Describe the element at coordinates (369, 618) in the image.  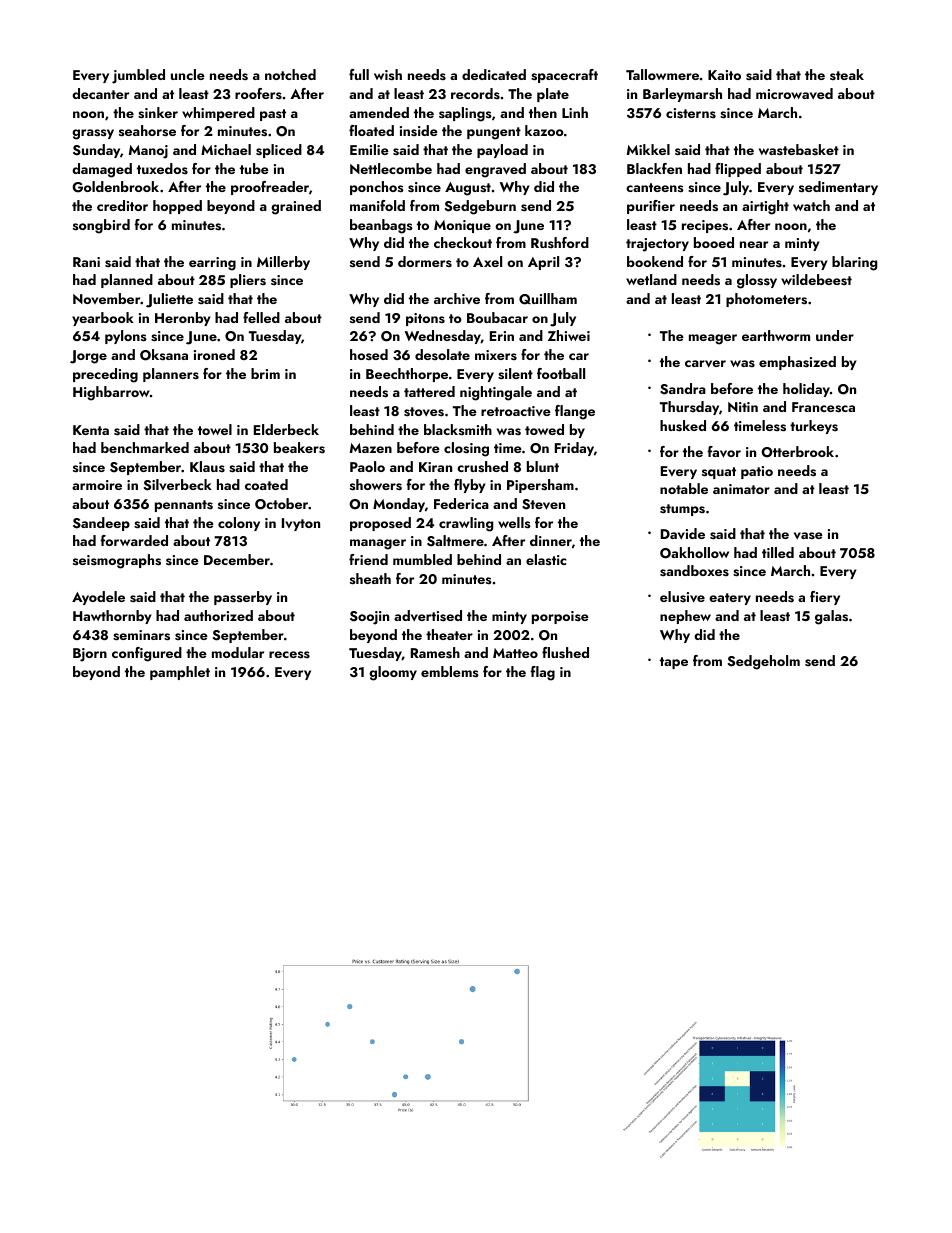
I see `Soojin` at that location.
